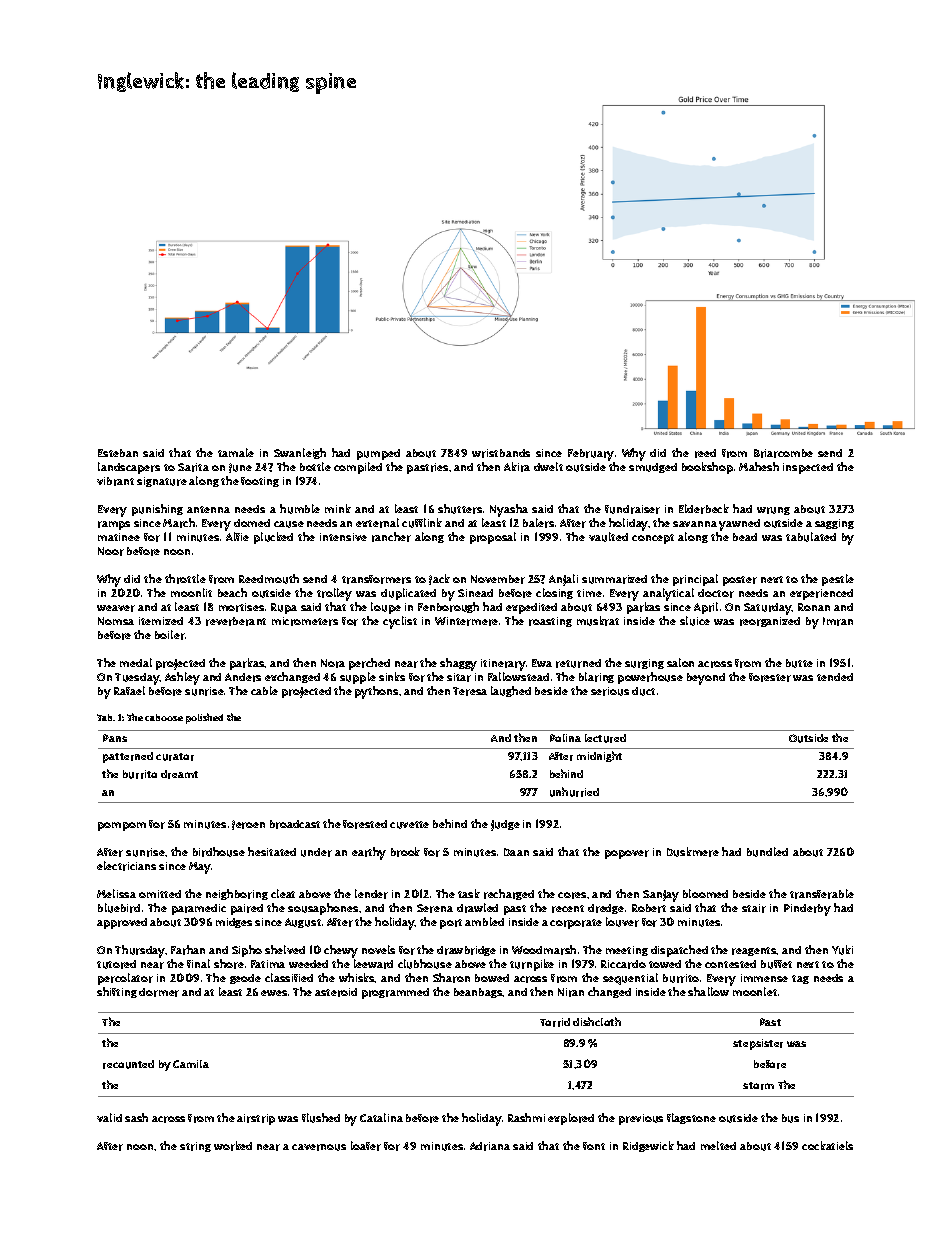  What do you see at coordinates (758, 1044) in the image?
I see `stepsister` at bounding box center [758, 1044].
